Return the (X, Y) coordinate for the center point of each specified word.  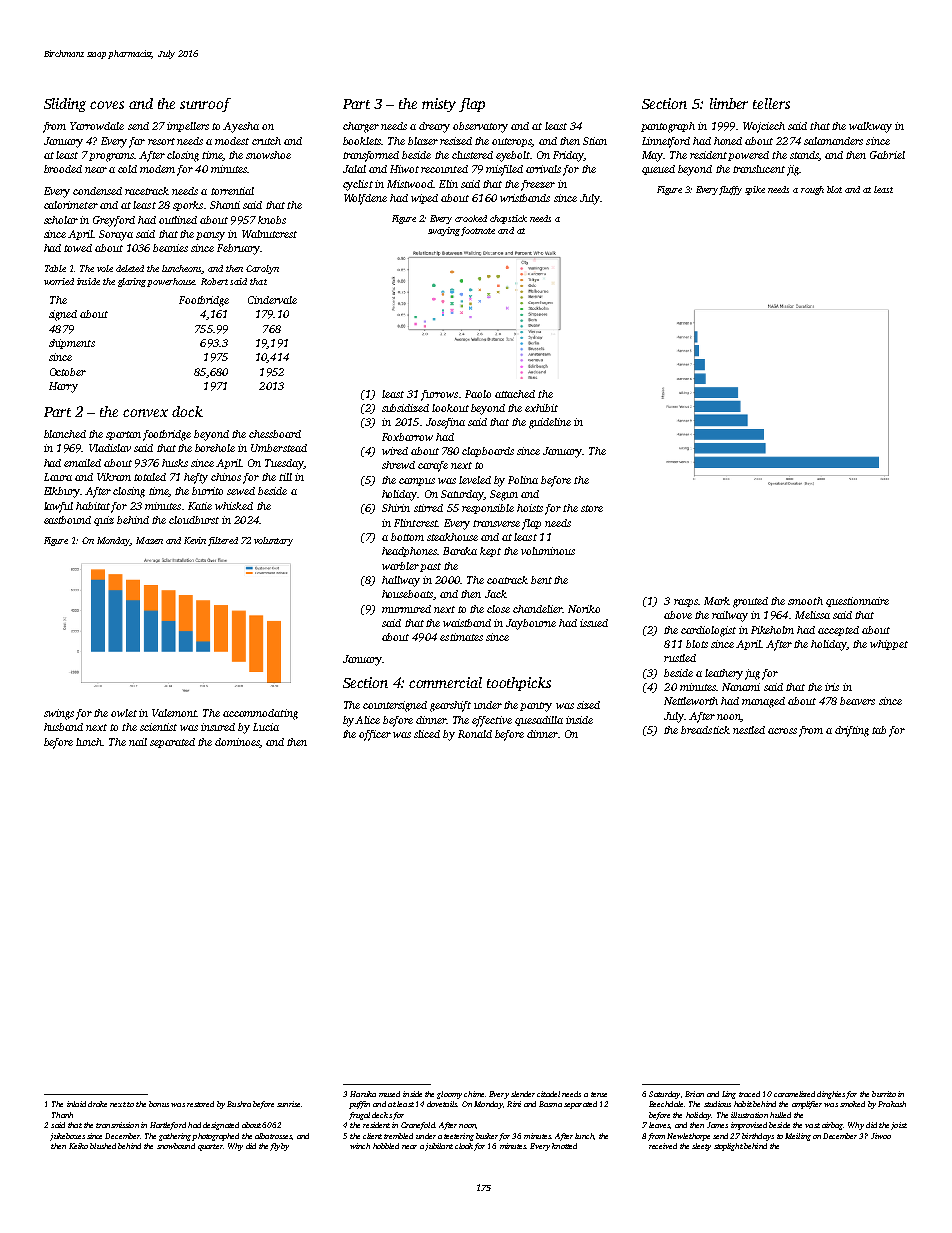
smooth (805, 601)
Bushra (239, 1104)
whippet (889, 645)
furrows (439, 395)
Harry (63, 387)
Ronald (475, 734)
